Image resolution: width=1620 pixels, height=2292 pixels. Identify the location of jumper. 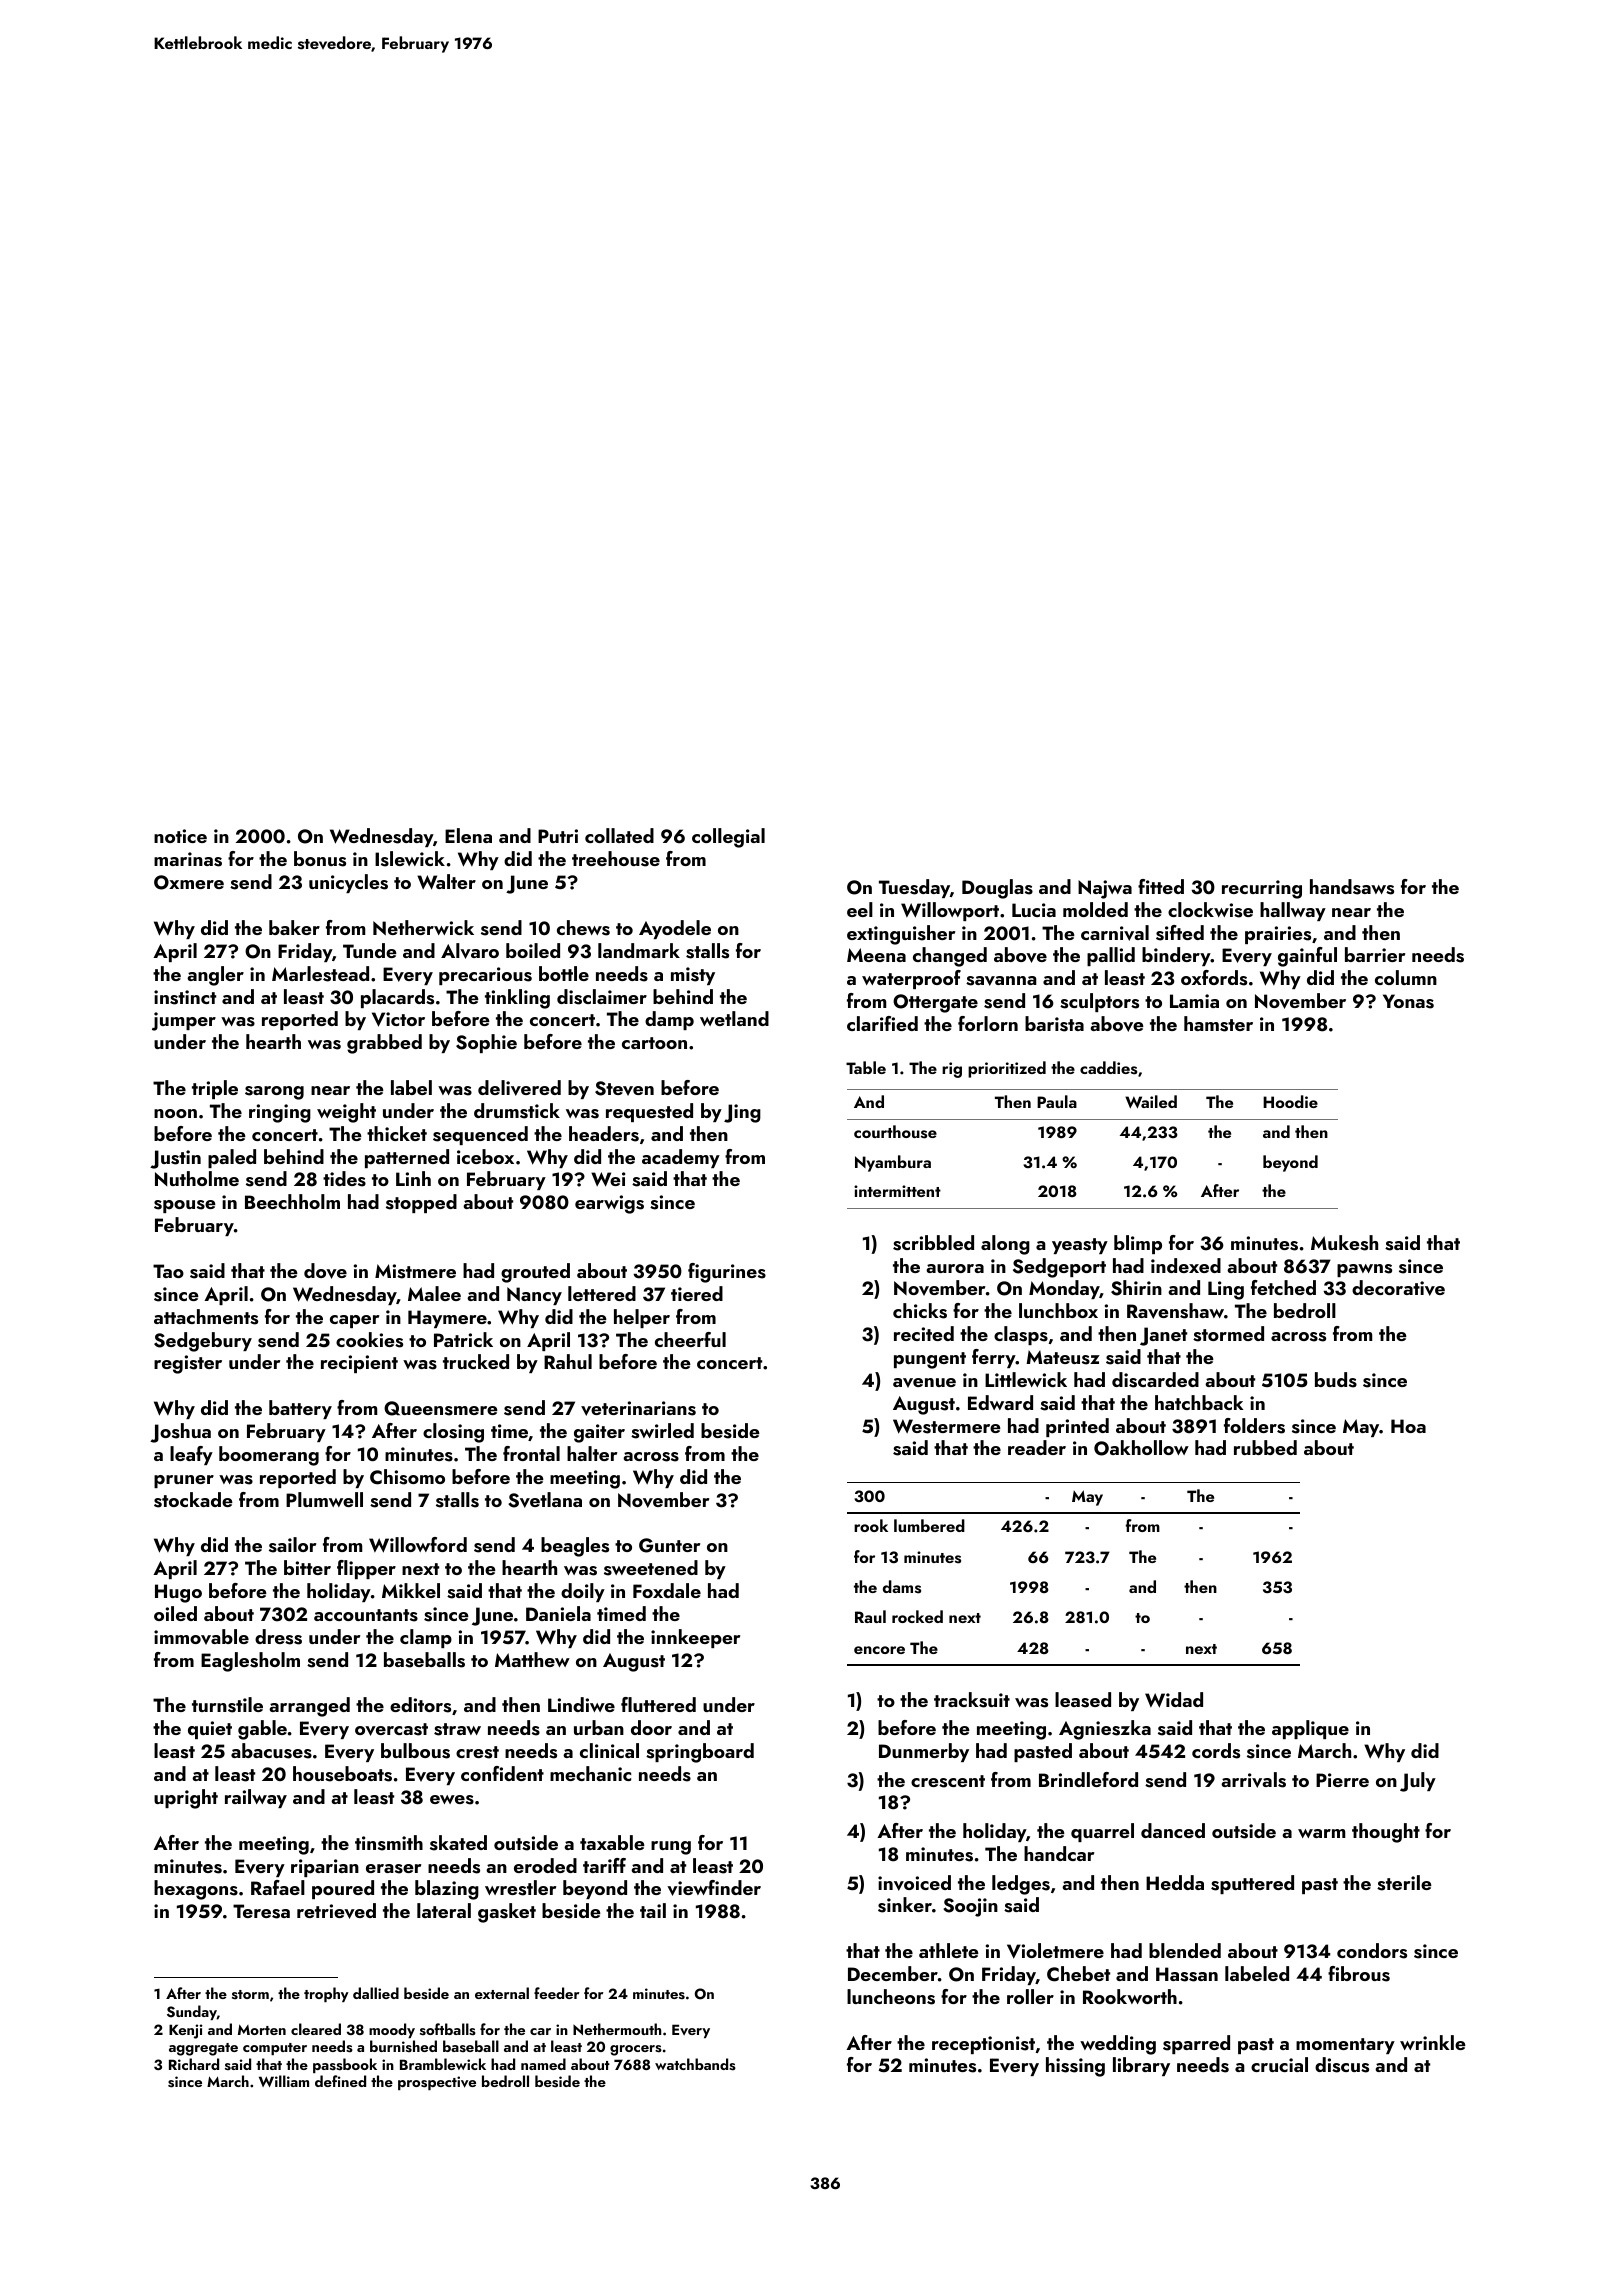
(184, 1021).
